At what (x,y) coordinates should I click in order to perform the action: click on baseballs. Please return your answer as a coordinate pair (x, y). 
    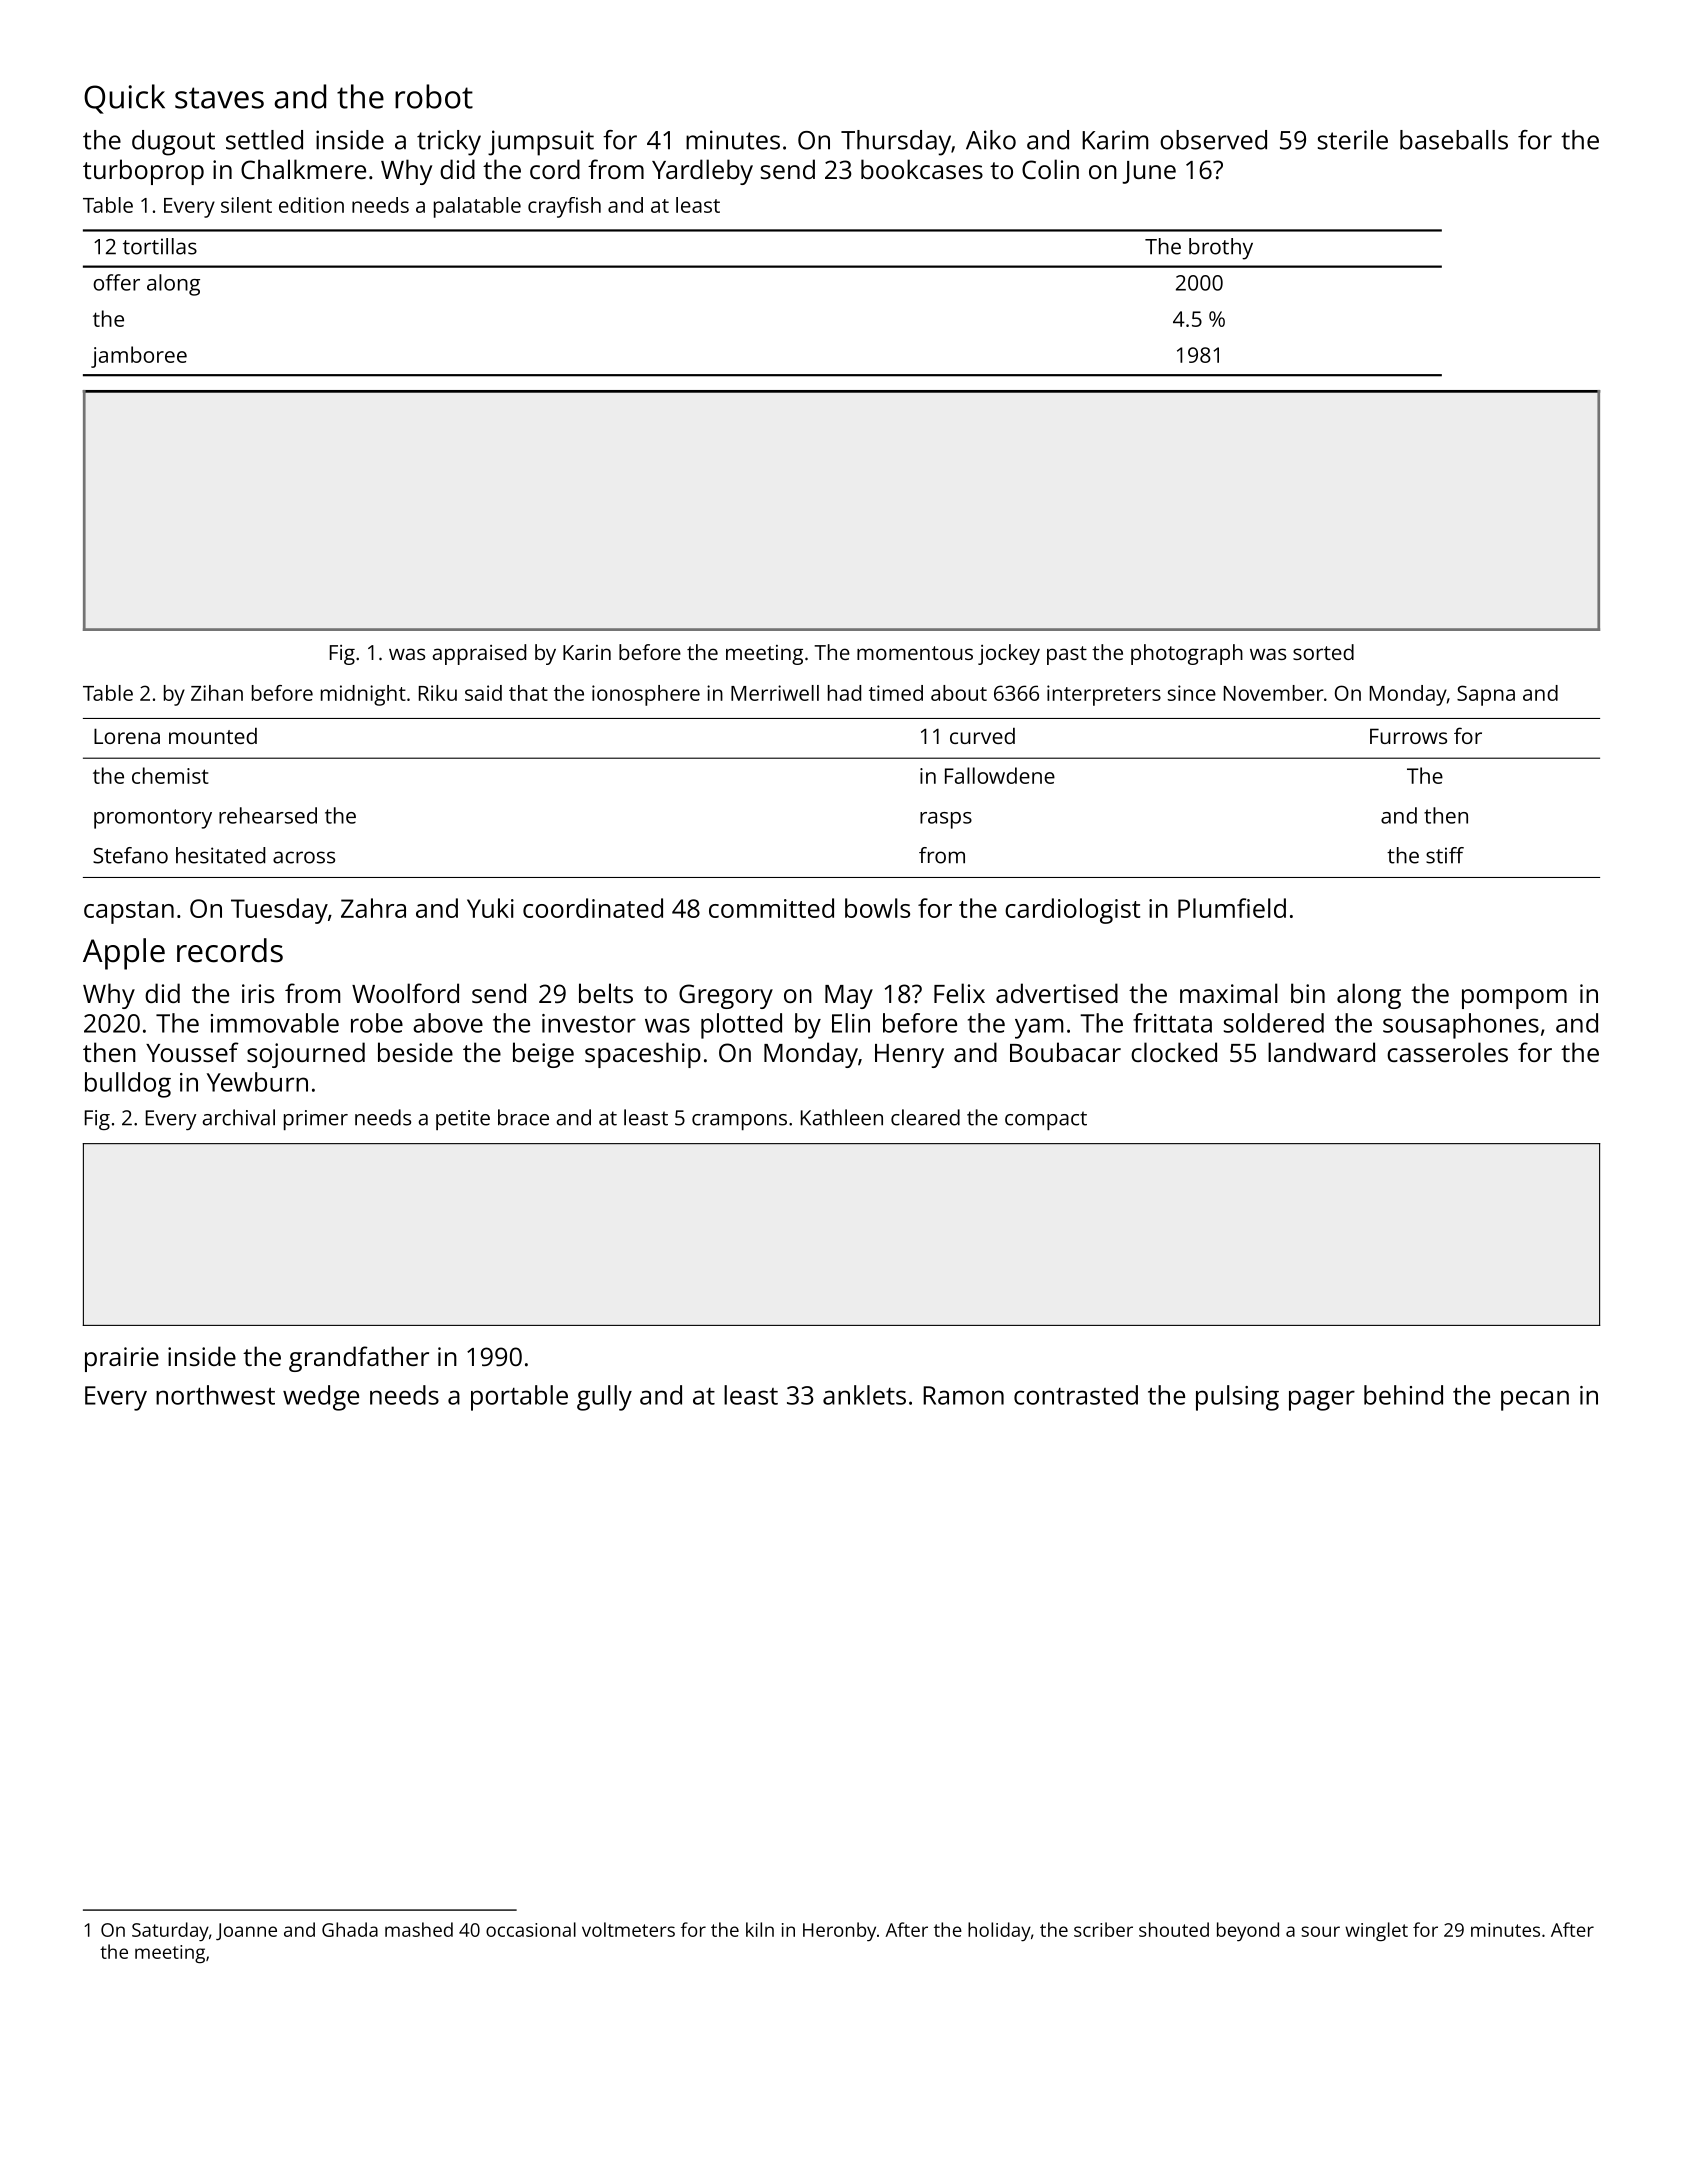
    Looking at the image, I should click on (1454, 140).
